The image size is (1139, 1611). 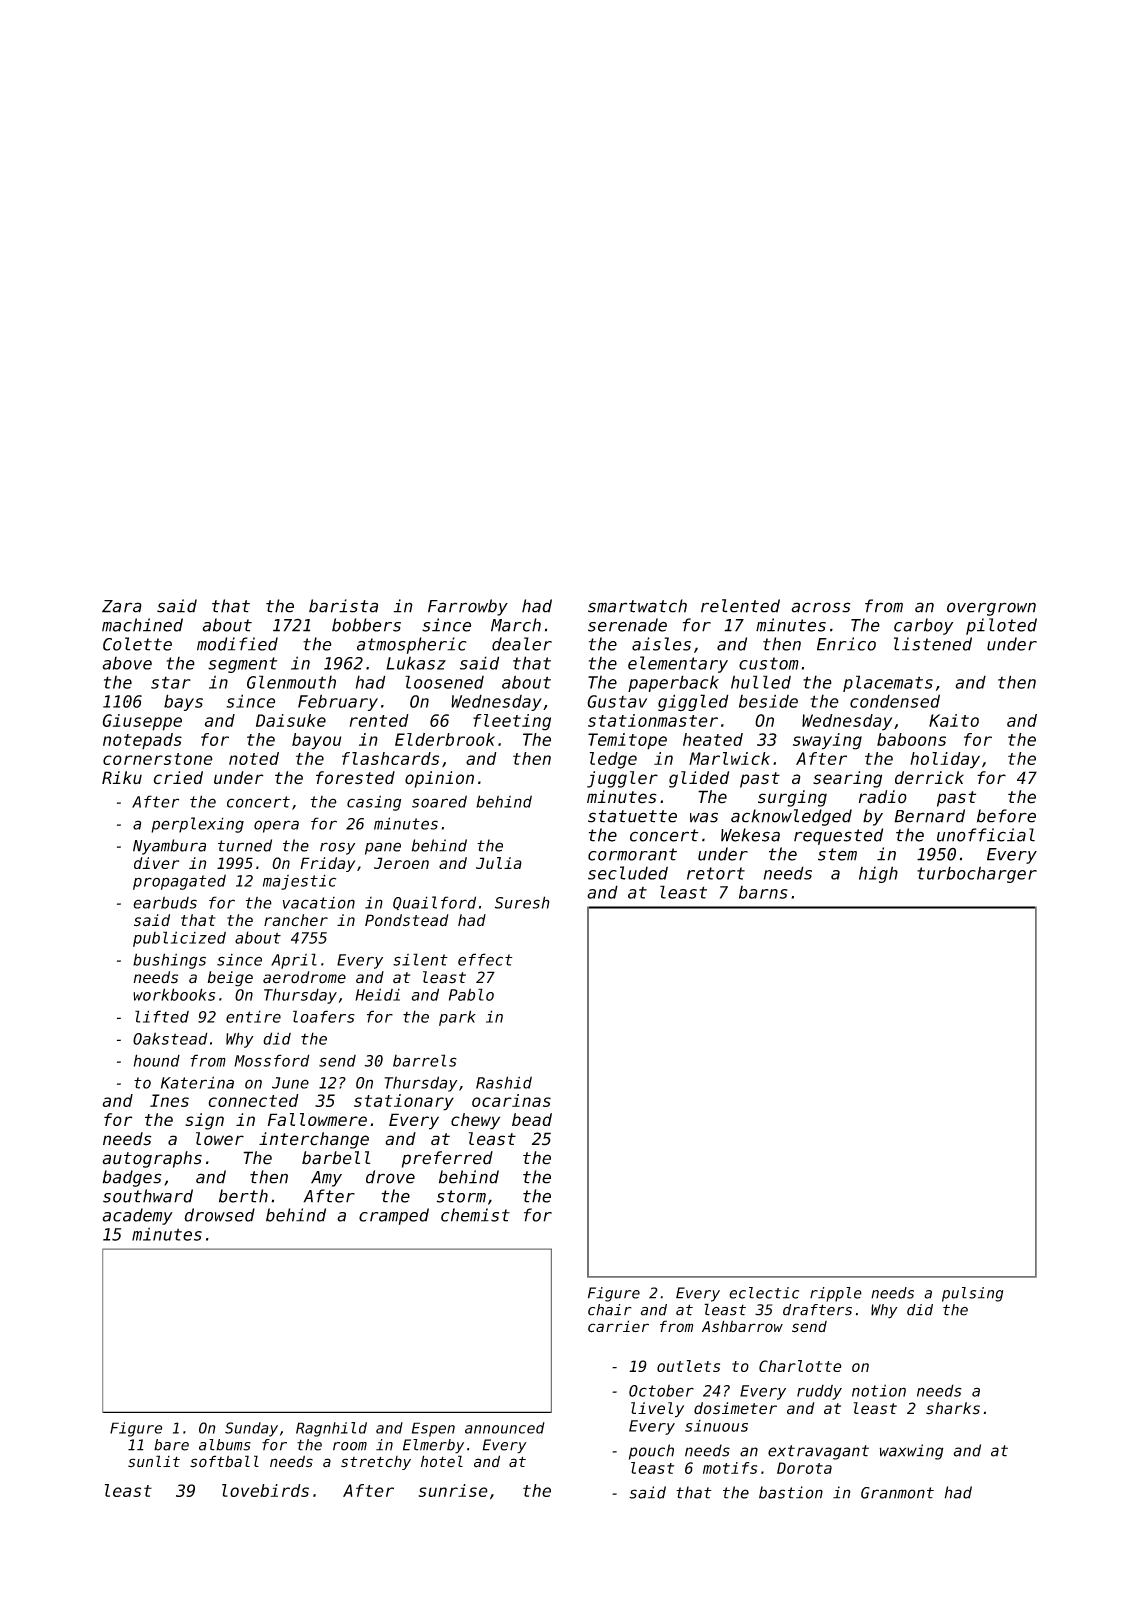 What do you see at coordinates (445, 739) in the page?
I see `Elderbrook` at bounding box center [445, 739].
